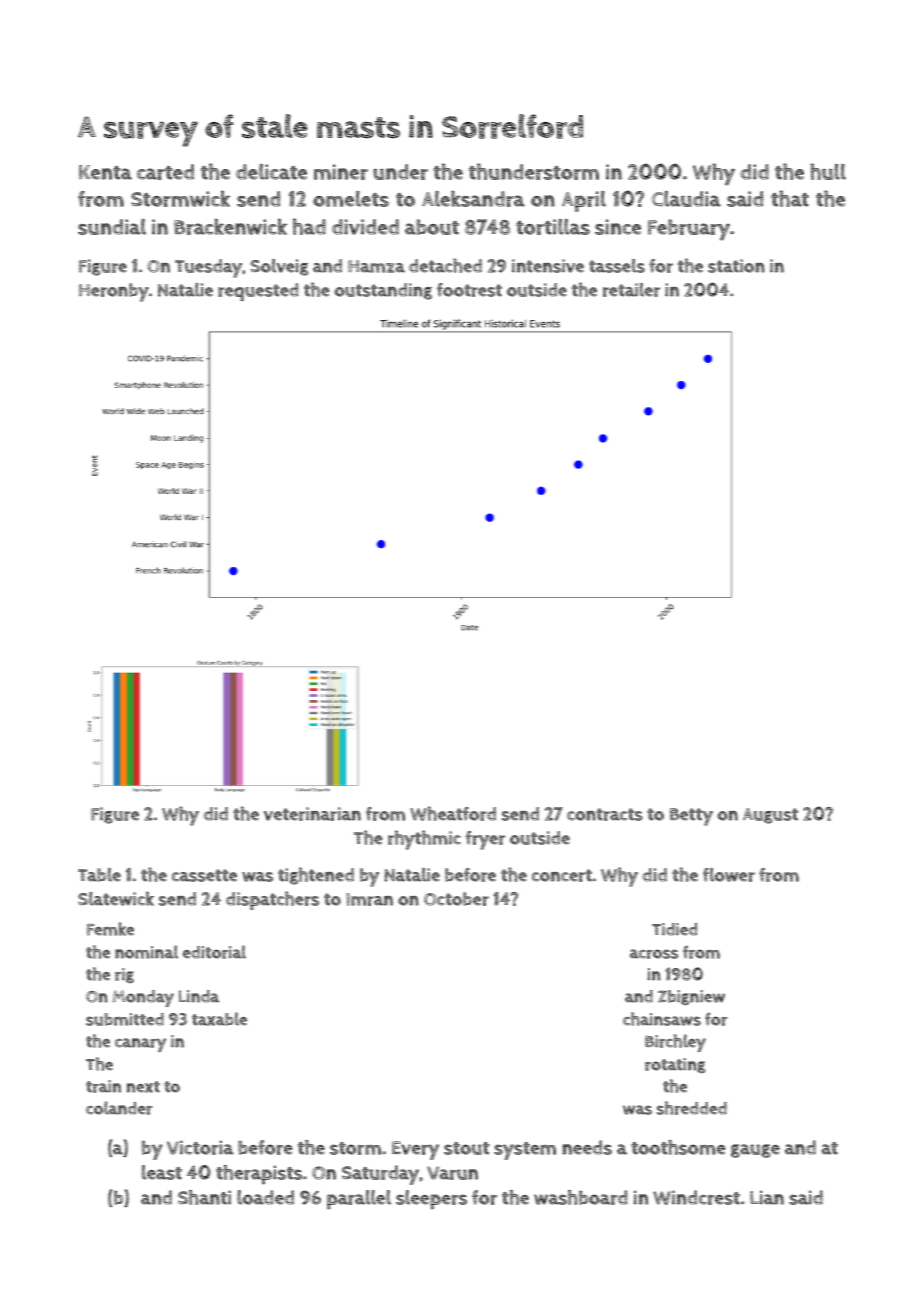  Describe the element at coordinates (146, 952) in the screenshot. I see `nominal` at that location.
